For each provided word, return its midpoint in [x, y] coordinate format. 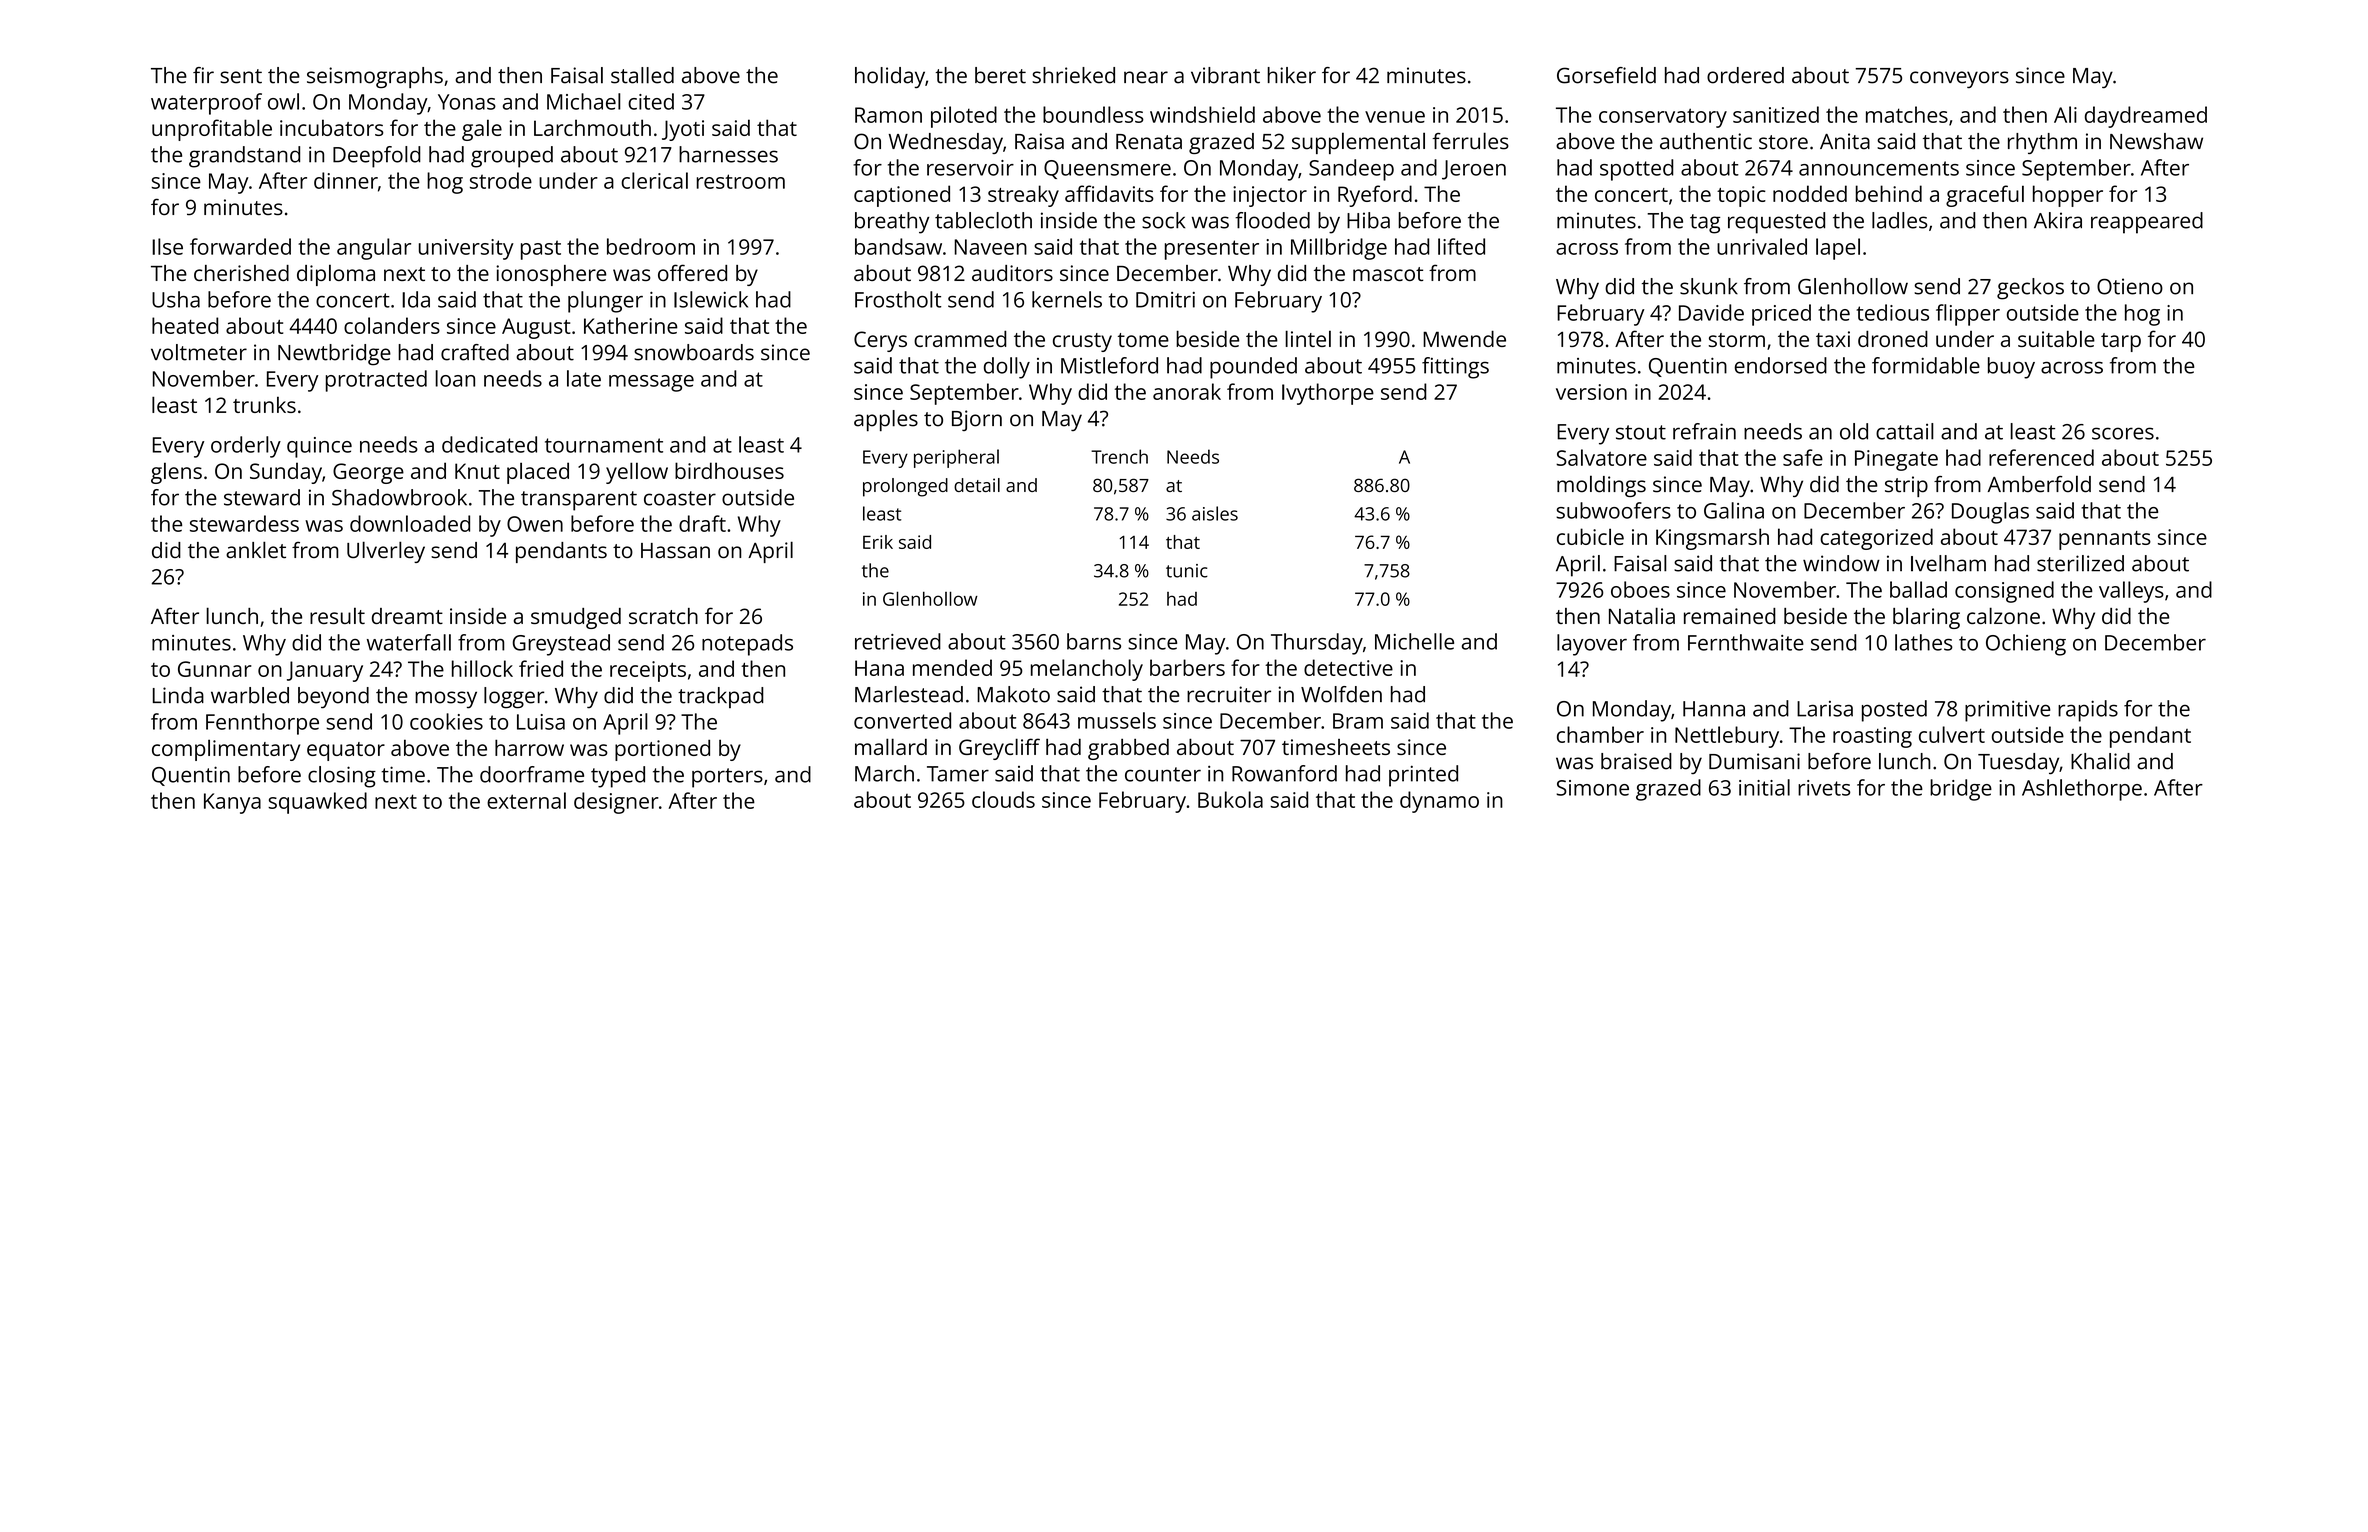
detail [977, 485]
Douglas [1990, 513]
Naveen [990, 247]
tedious [1892, 312]
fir [203, 75]
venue [1395, 117]
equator [346, 751]
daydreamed [2146, 117]
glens [176, 473]
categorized [1876, 539]
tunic [1187, 571]
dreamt [407, 616]
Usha [176, 299]
